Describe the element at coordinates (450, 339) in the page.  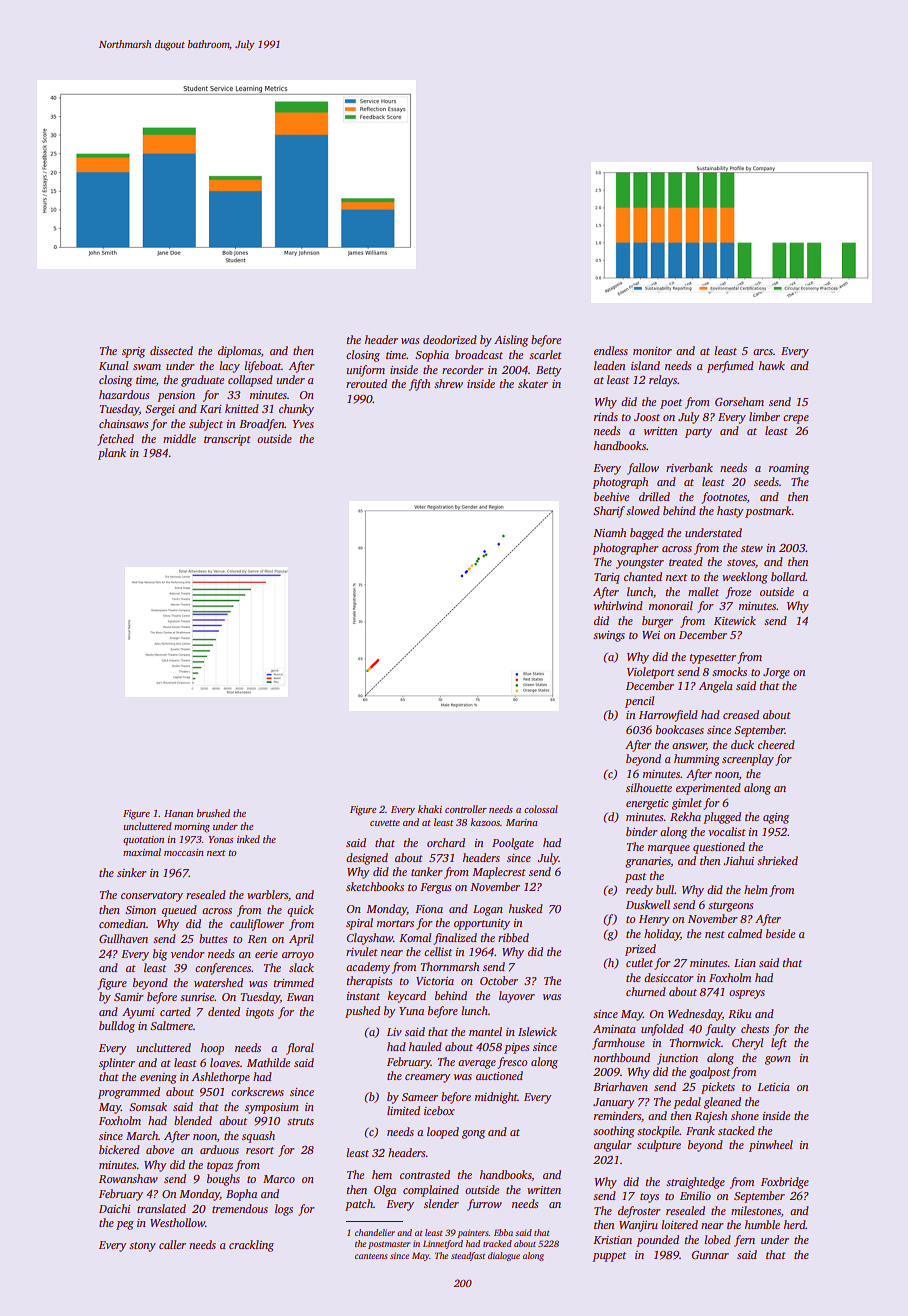
I see `deodorized` at that location.
